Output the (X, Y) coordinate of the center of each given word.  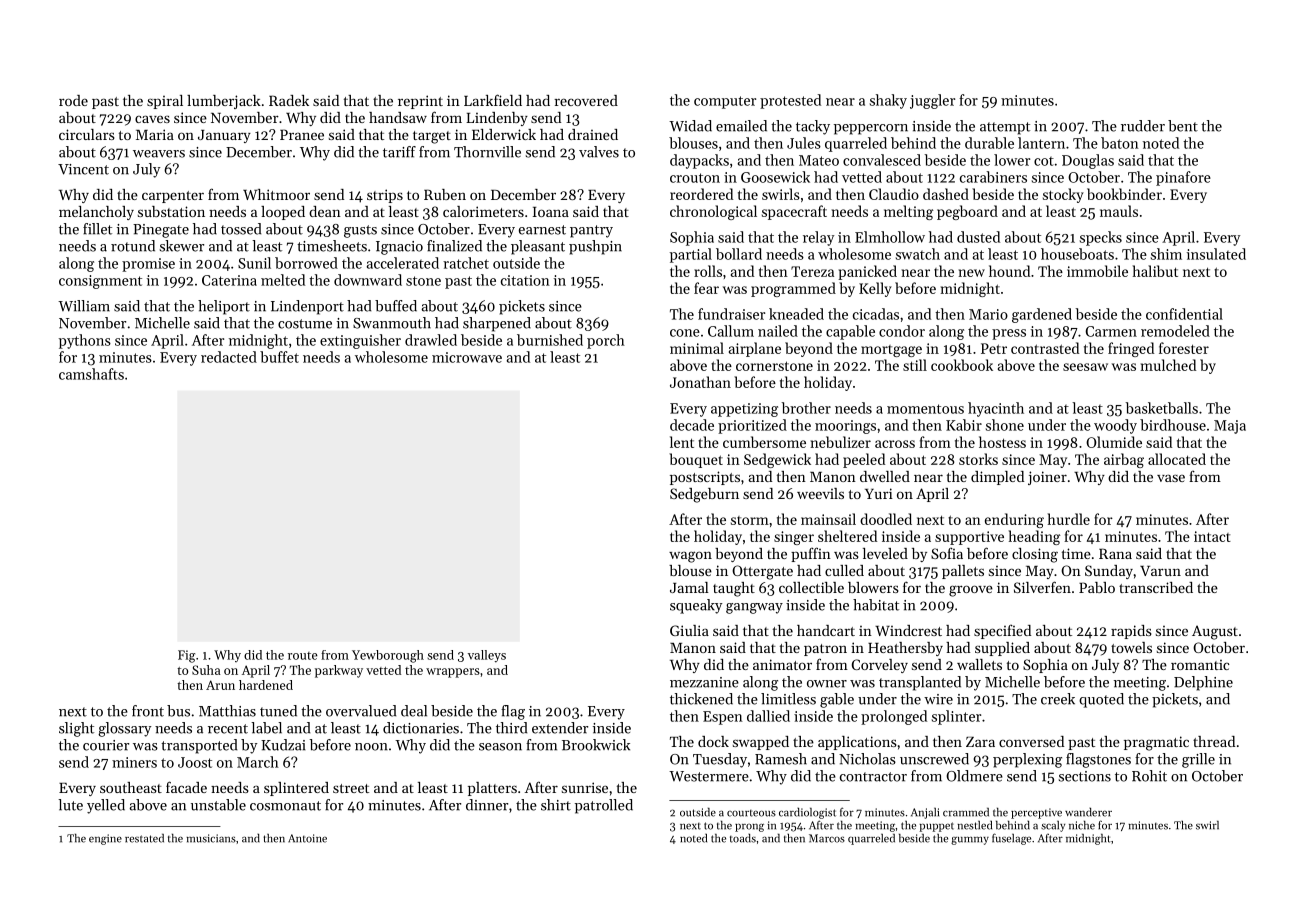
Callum (731, 331)
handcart (826, 630)
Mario (988, 314)
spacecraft (794, 212)
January (224, 136)
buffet (279, 357)
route (303, 656)
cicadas (876, 314)
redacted (229, 357)
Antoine (307, 838)
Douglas (1088, 161)
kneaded (796, 314)
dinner (487, 805)
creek (1058, 699)
